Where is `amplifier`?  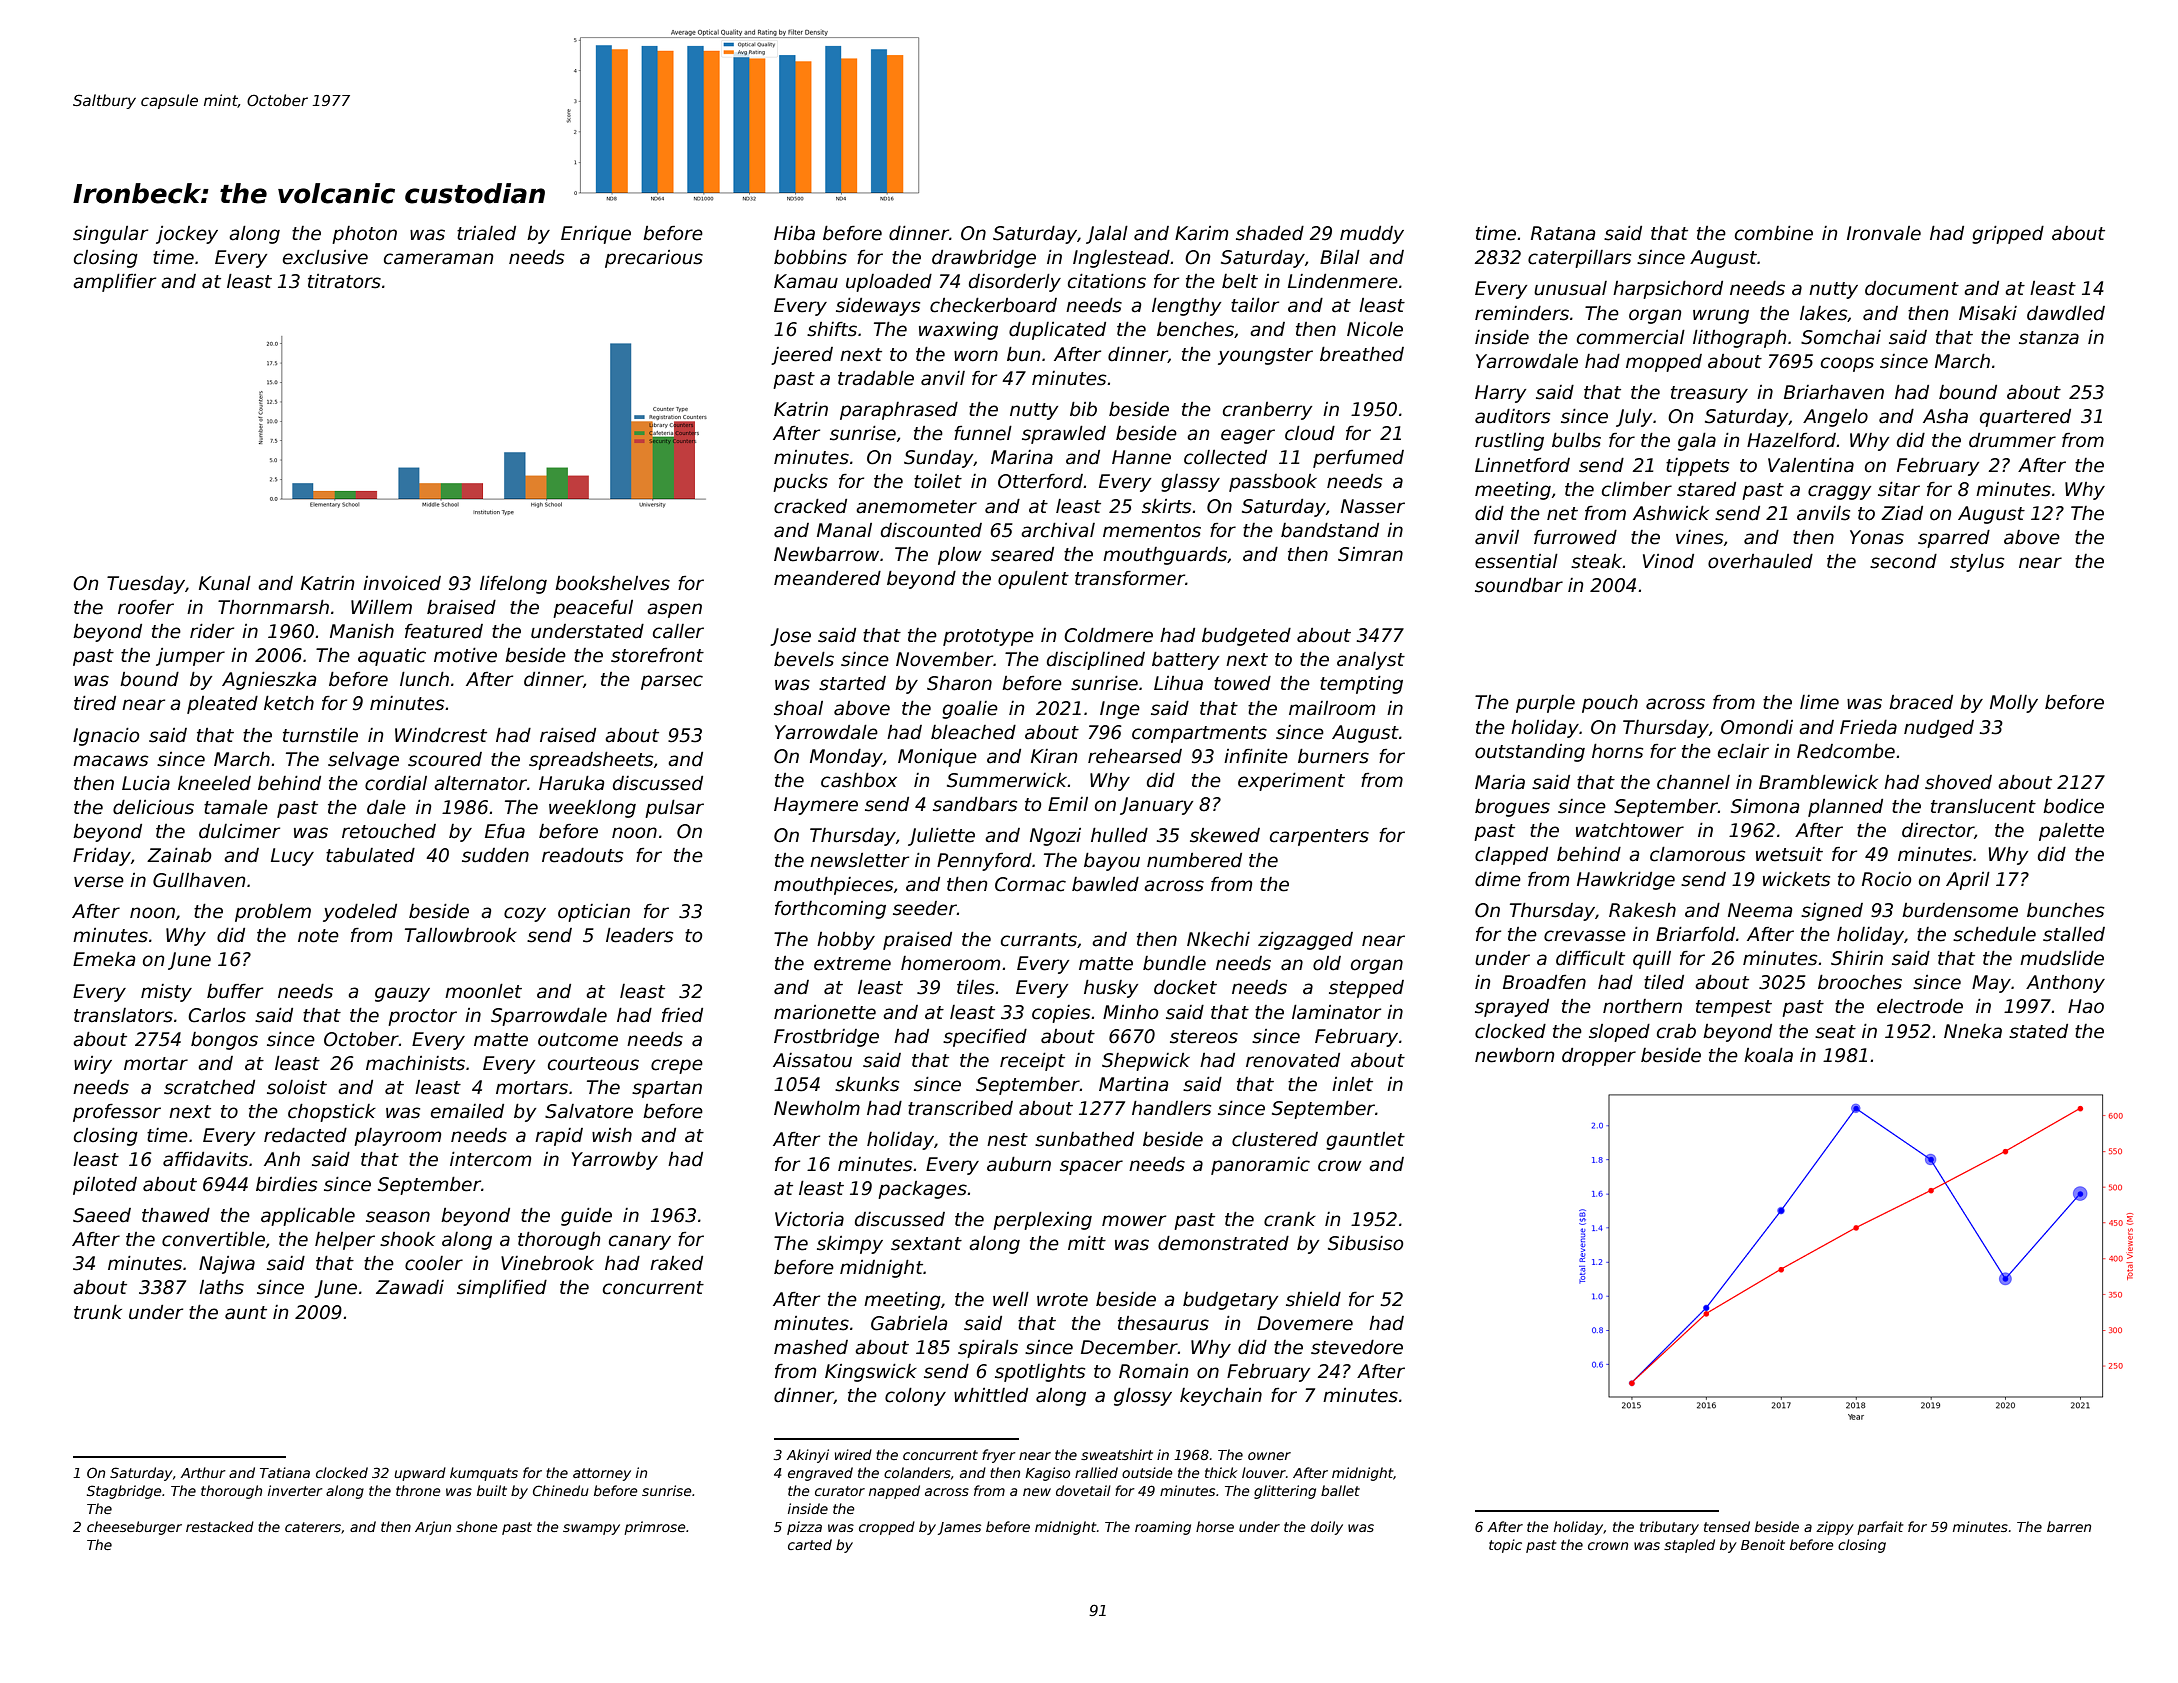
amplifier is located at coordinates (114, 283).
